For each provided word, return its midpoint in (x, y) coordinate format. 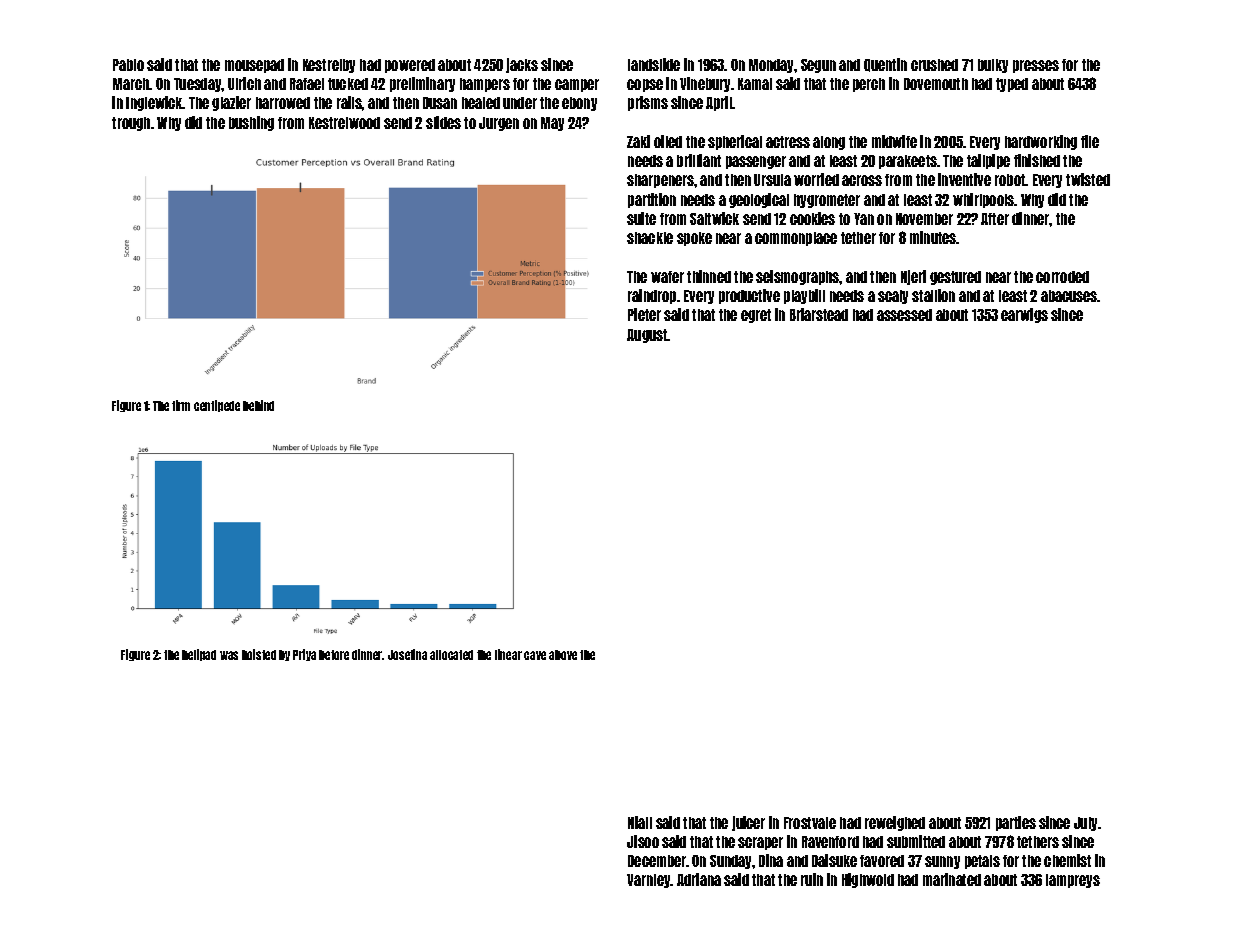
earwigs (1024, 315)
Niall (640, 822)
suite (641, 218)
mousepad (254, 66)
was (229, 655)
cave (535, 655)
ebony (579, 104)
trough (131, 124)
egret (756, 316)
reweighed (895, 823)
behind (258, 405)
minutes (933, 237)
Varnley (649, 881)
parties (1016, 823)
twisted (1088, 179)
